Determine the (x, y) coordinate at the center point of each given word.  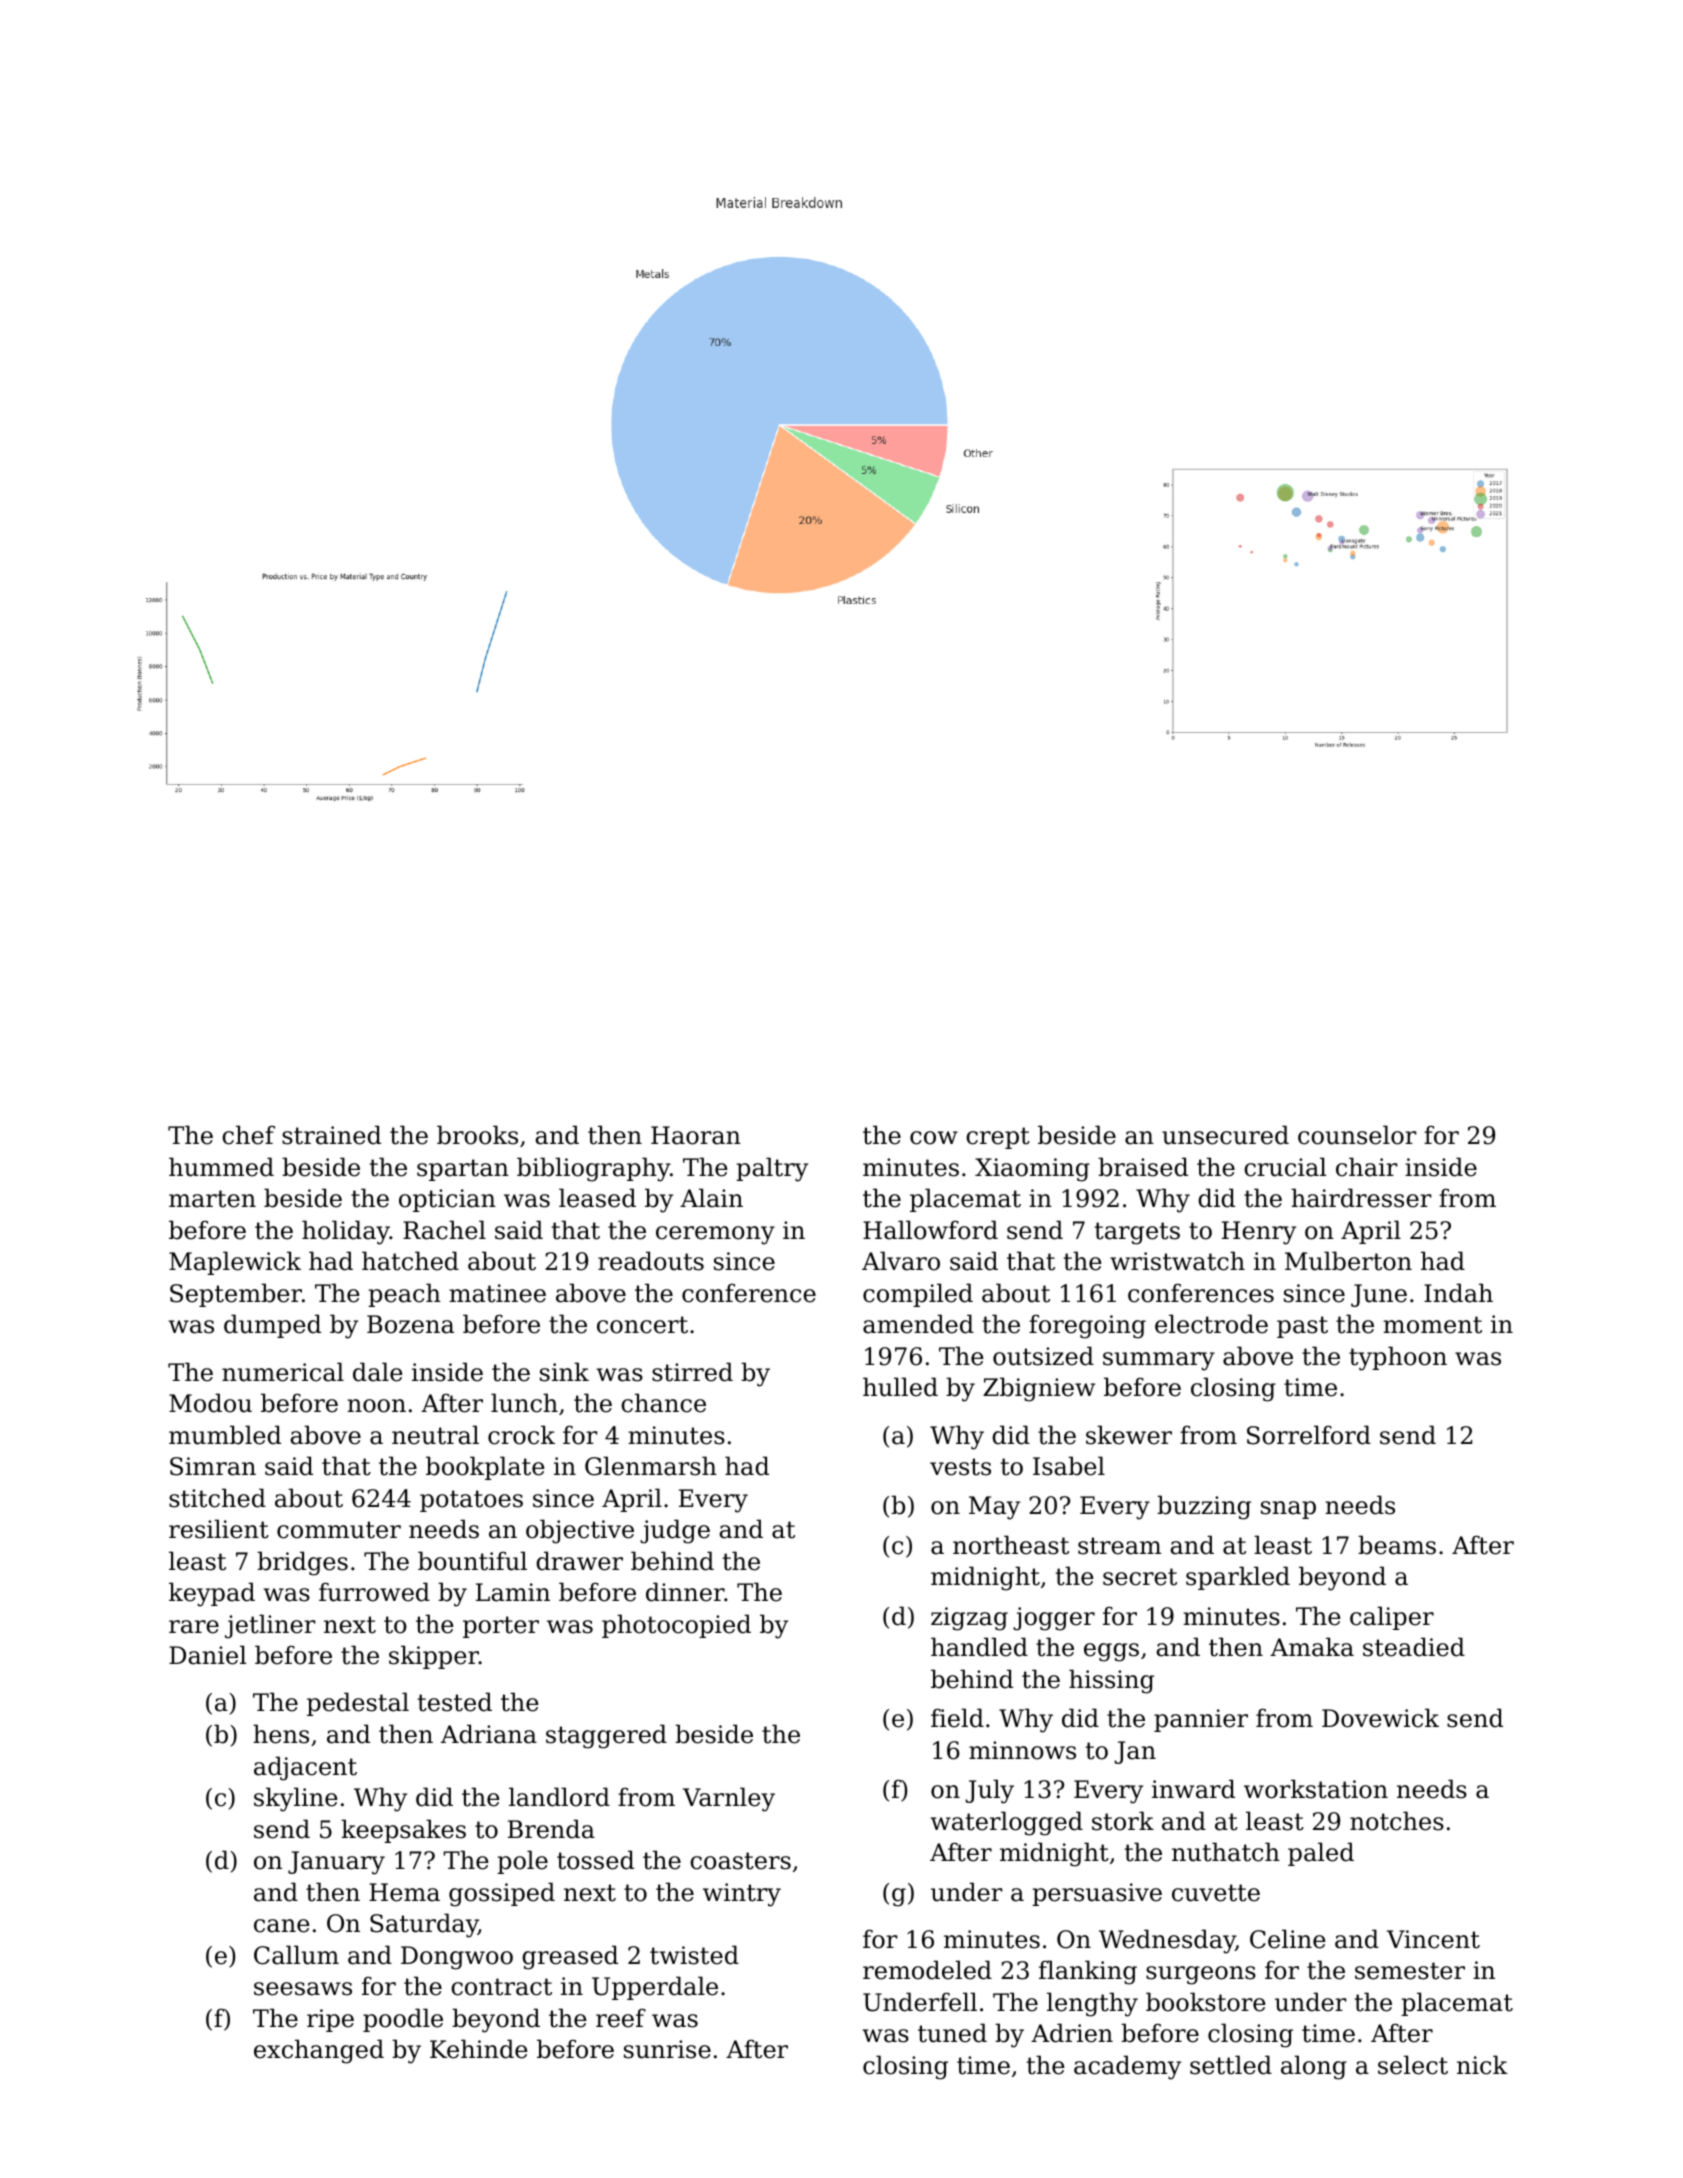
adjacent (305, 1768)
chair (1367, 1167)
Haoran (696, 1135)
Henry (1259, 1233)
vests (960, 1467)
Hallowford (930, 1230)
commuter (339, 1530)
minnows (1022, 1750)
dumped (272, 1326)
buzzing (1204, 1507)
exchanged (319, 2051)
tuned (952, 2033)
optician (447, 1200)
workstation (1316, 1789)
